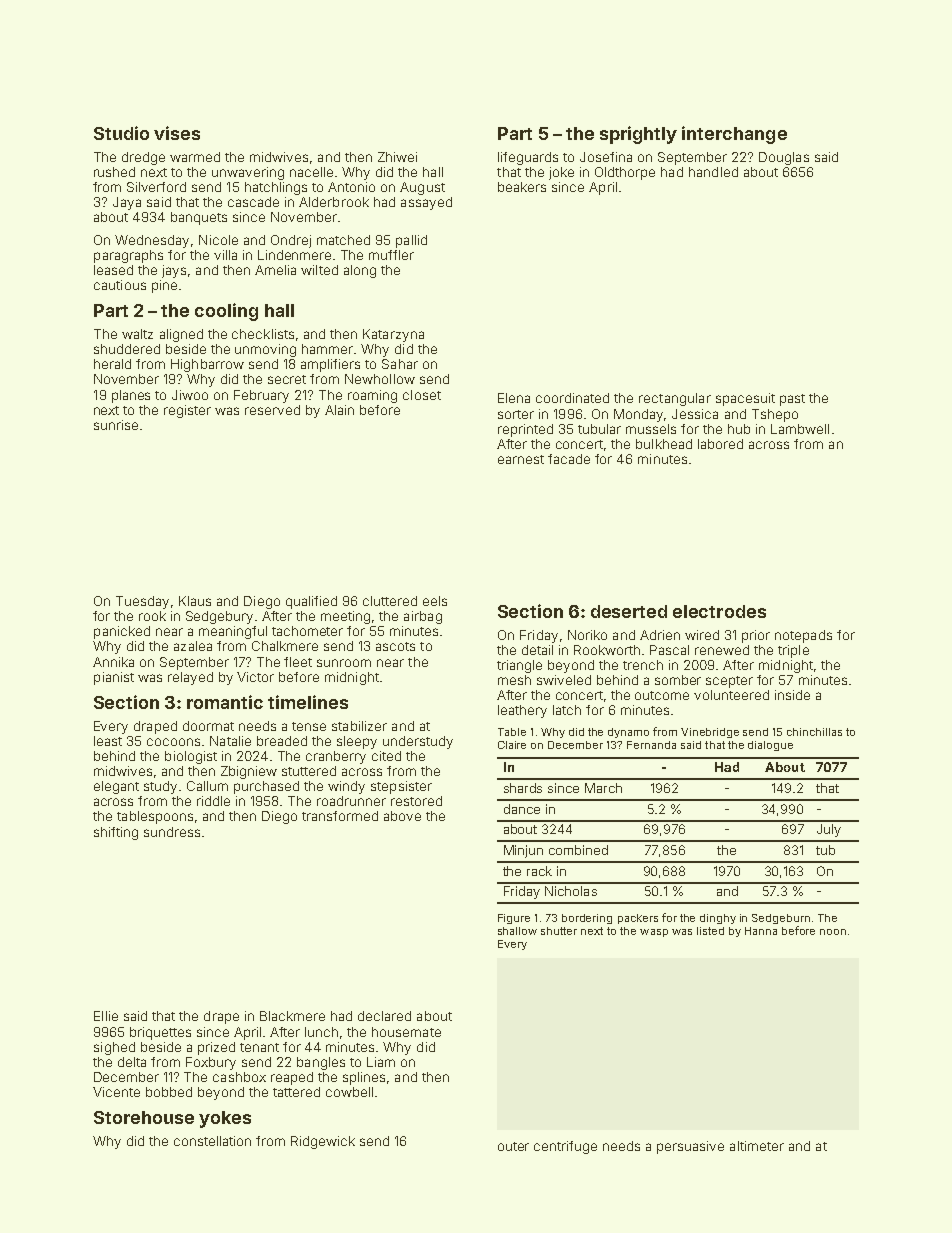  I want to click on vises, so click(177, 133).
